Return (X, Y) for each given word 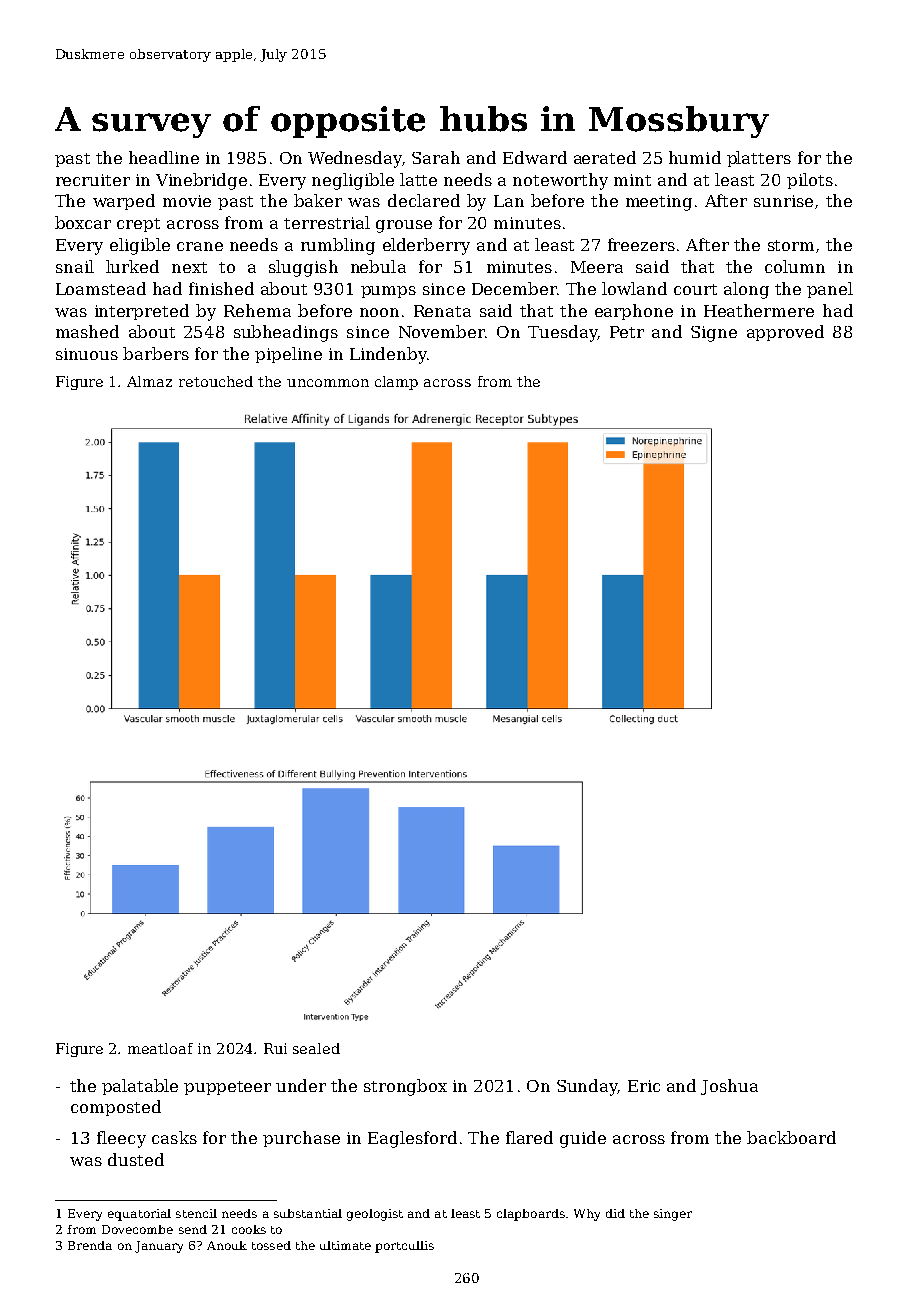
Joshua (729, 1087)
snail (75, 266)
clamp (396, 383)
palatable (140, 1087)
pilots (810, 181)
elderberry (426, 246)
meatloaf (160, 1048)
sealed (316, 1048)
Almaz (149, 381)
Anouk (227, 1245)
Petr (627, 332)
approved (785, 333)
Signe (714, 334)
